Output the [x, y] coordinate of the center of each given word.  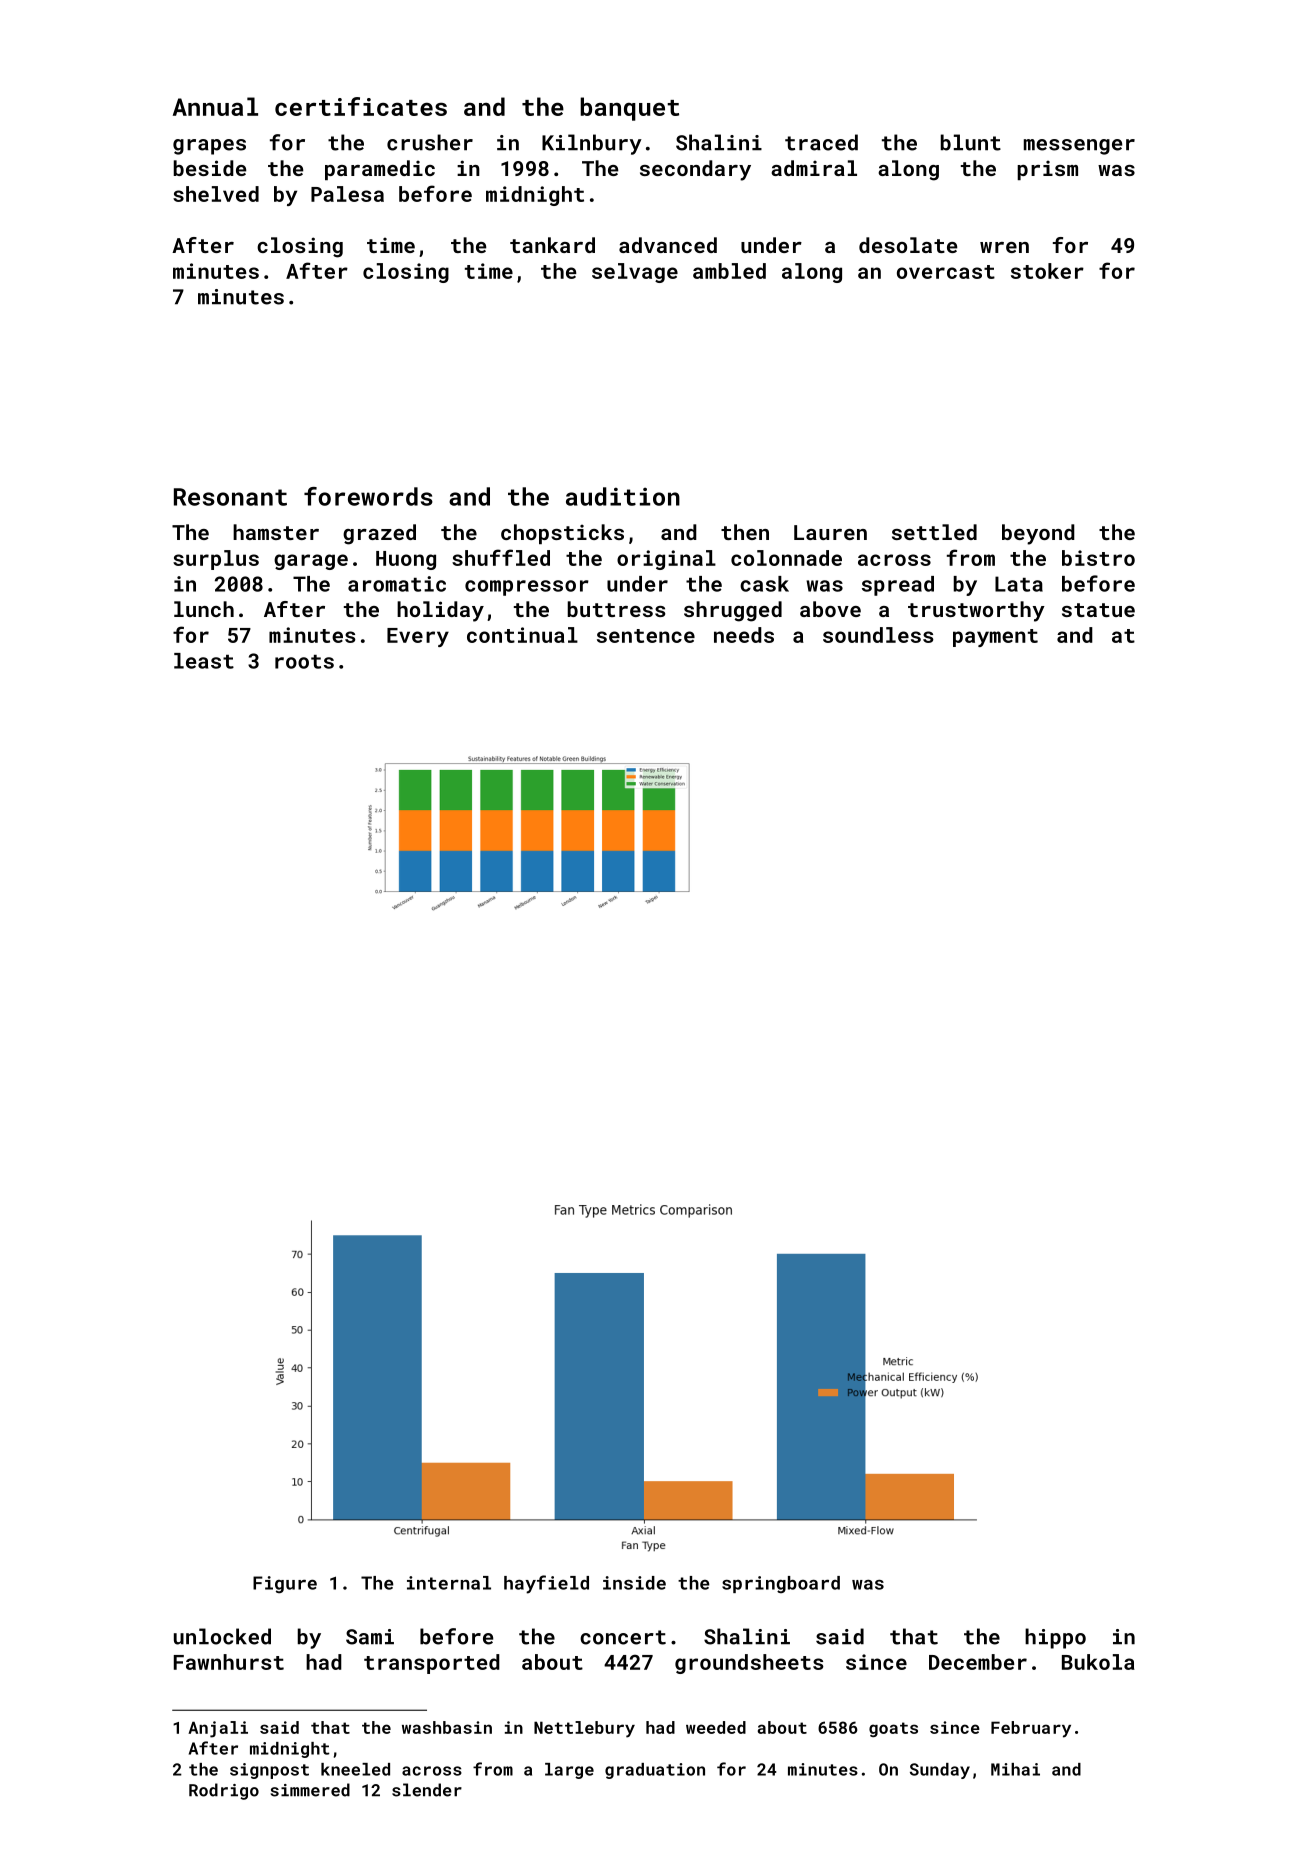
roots [304, 662]
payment [995, 638]
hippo [1055, 1638]
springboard [781, 1584]
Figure [285, 1585]
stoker [1047, 271]
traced [821, 142]
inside [634, 1583]
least [204, 661]
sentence [646, 636]
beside [210, 168]
